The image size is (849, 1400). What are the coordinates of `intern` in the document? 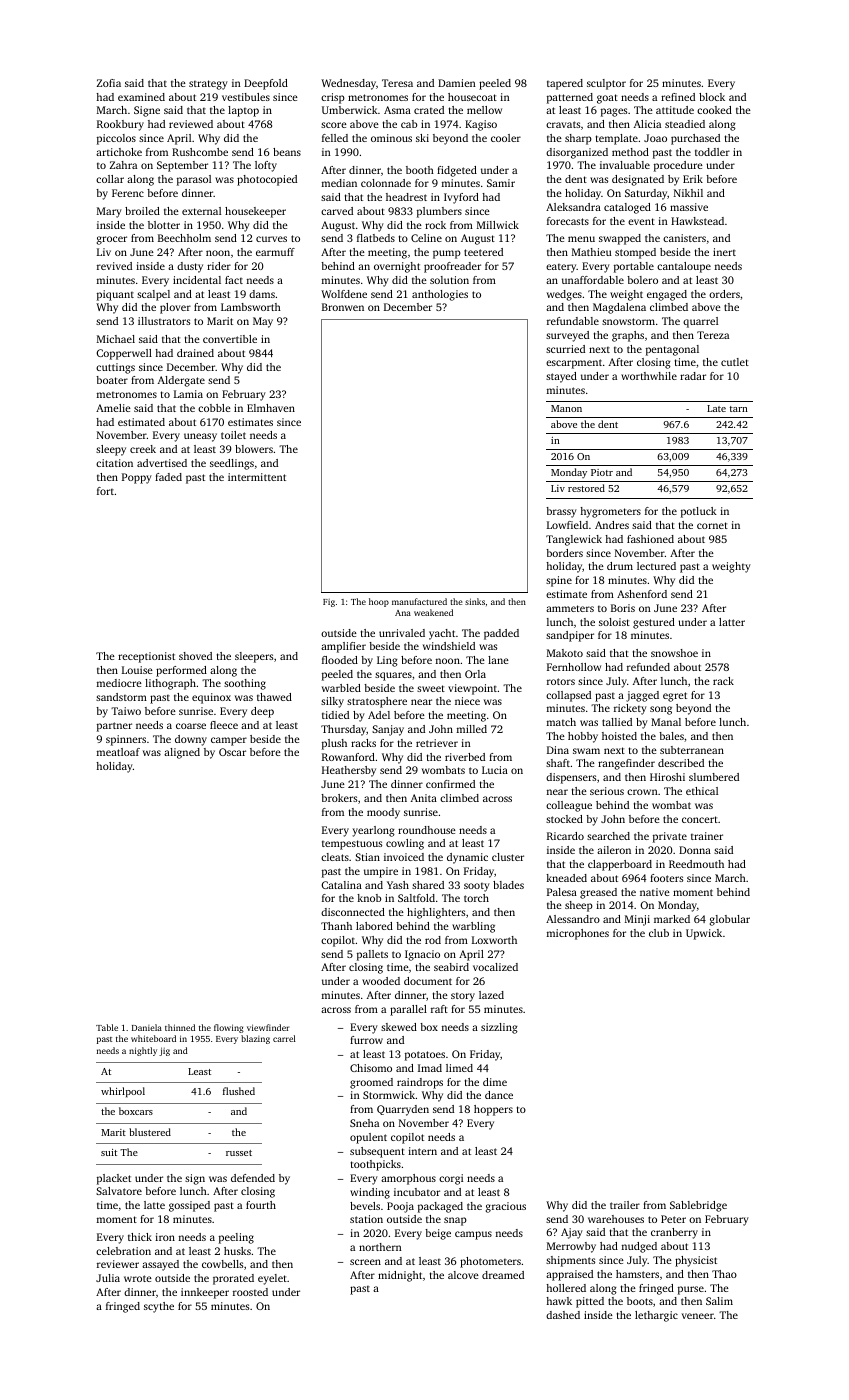 It's located at (422, 1151).
